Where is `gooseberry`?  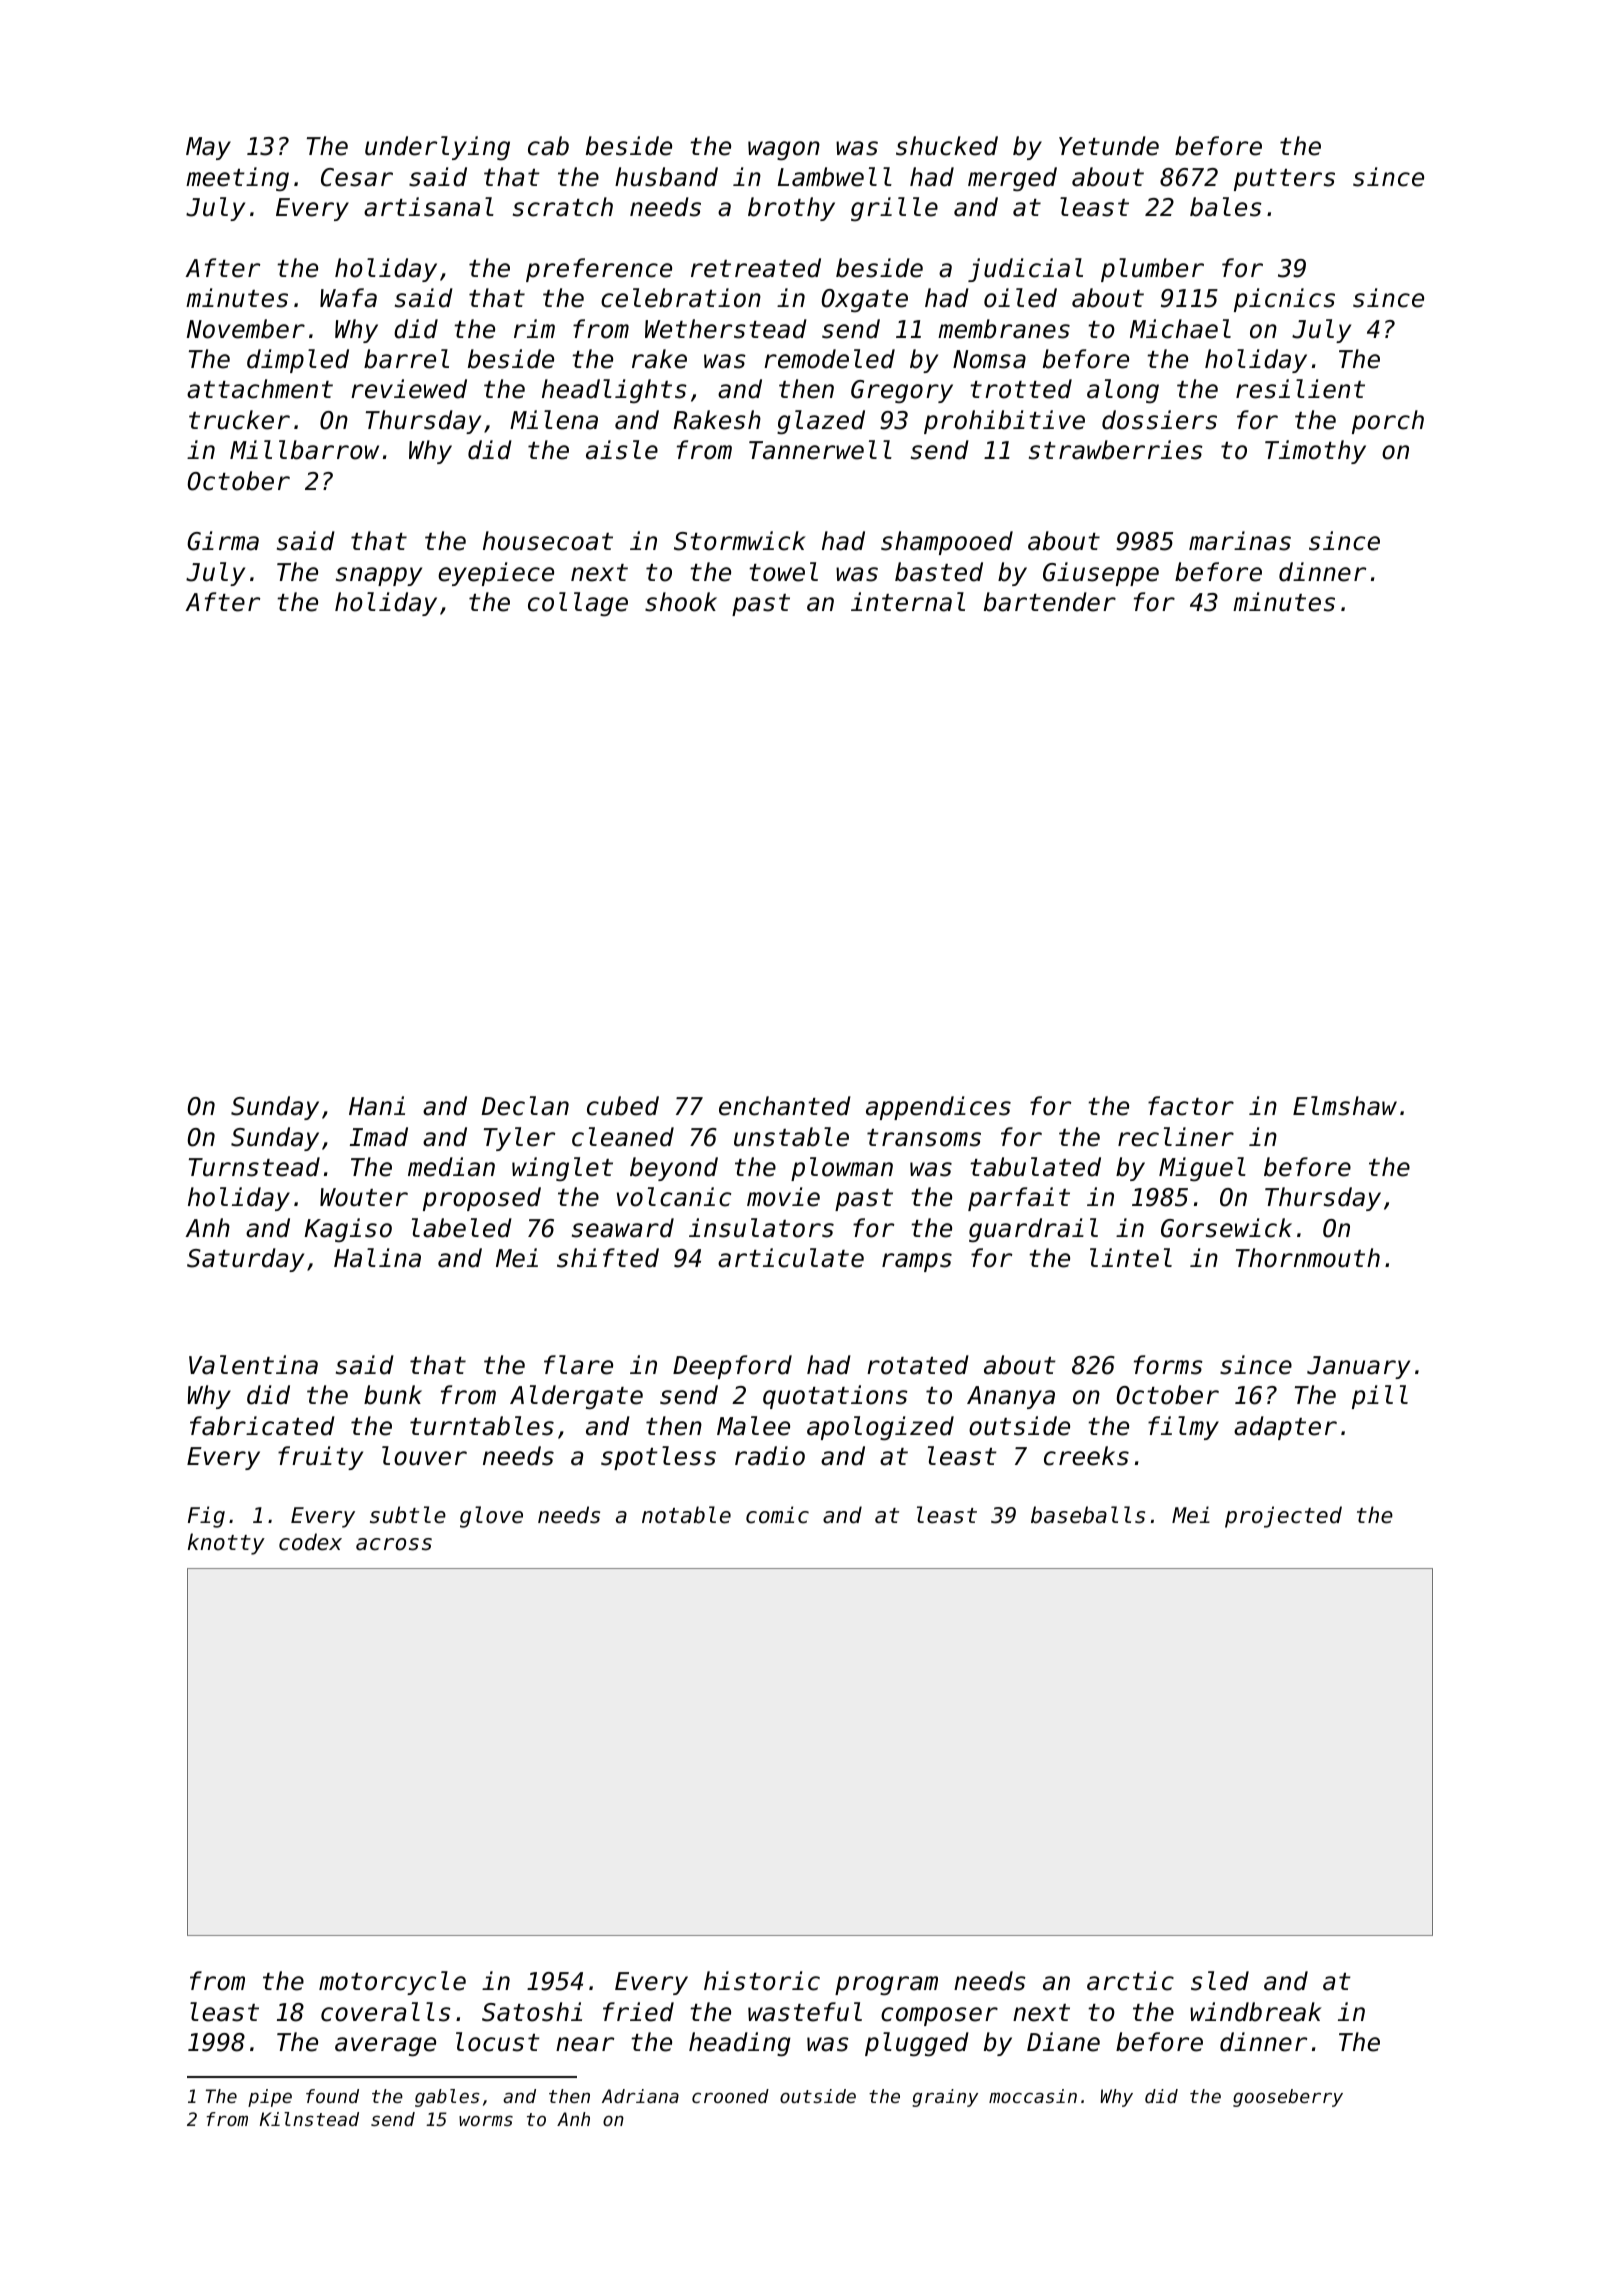
gooseberry is located at coordinates (1288, 2098).
